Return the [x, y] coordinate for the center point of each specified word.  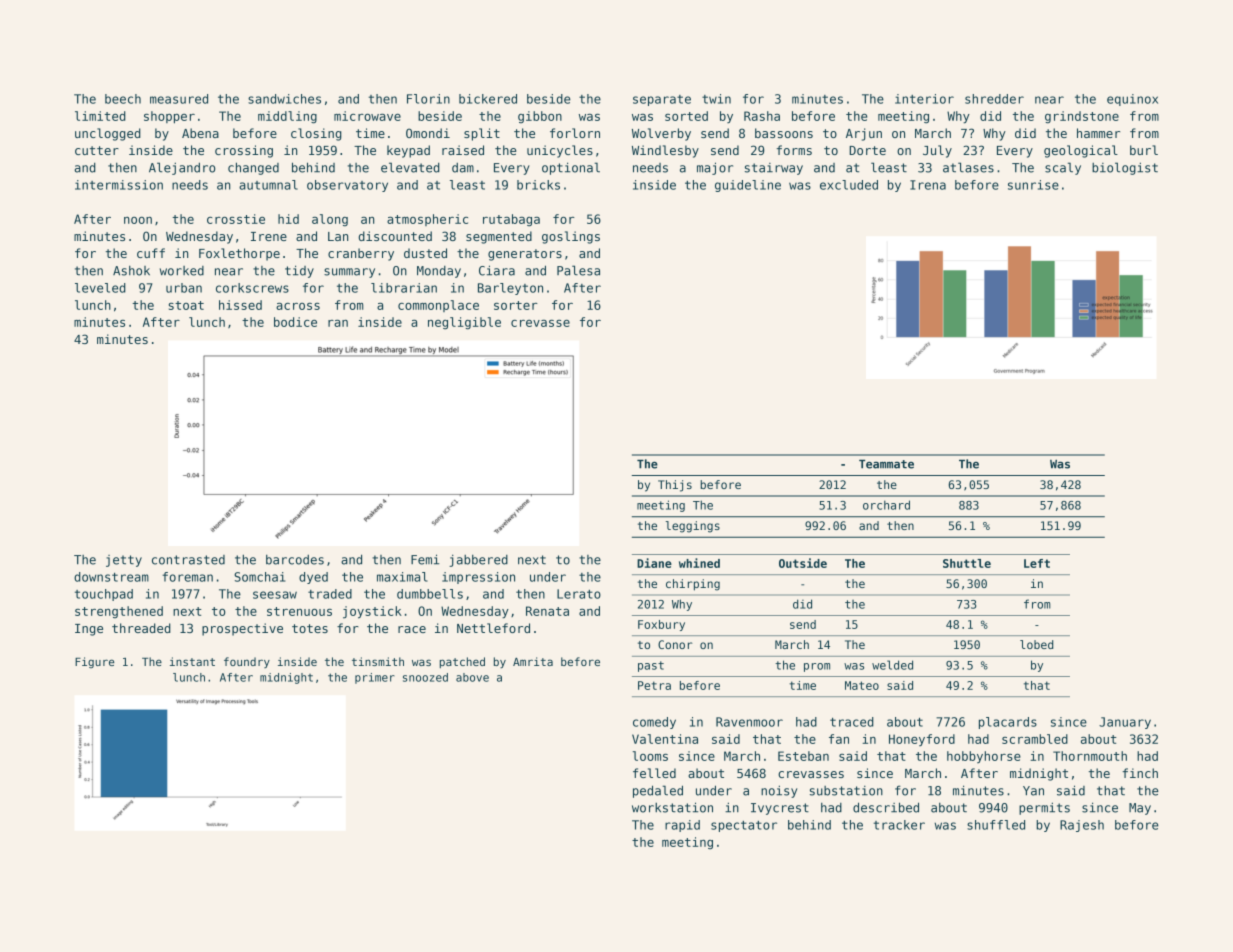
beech [123, 99]
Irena [928, 185]
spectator [744, 826]
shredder [994, 99]
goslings [571, 237]
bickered [488, 99]
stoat [186, 305]
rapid [682, 826]
